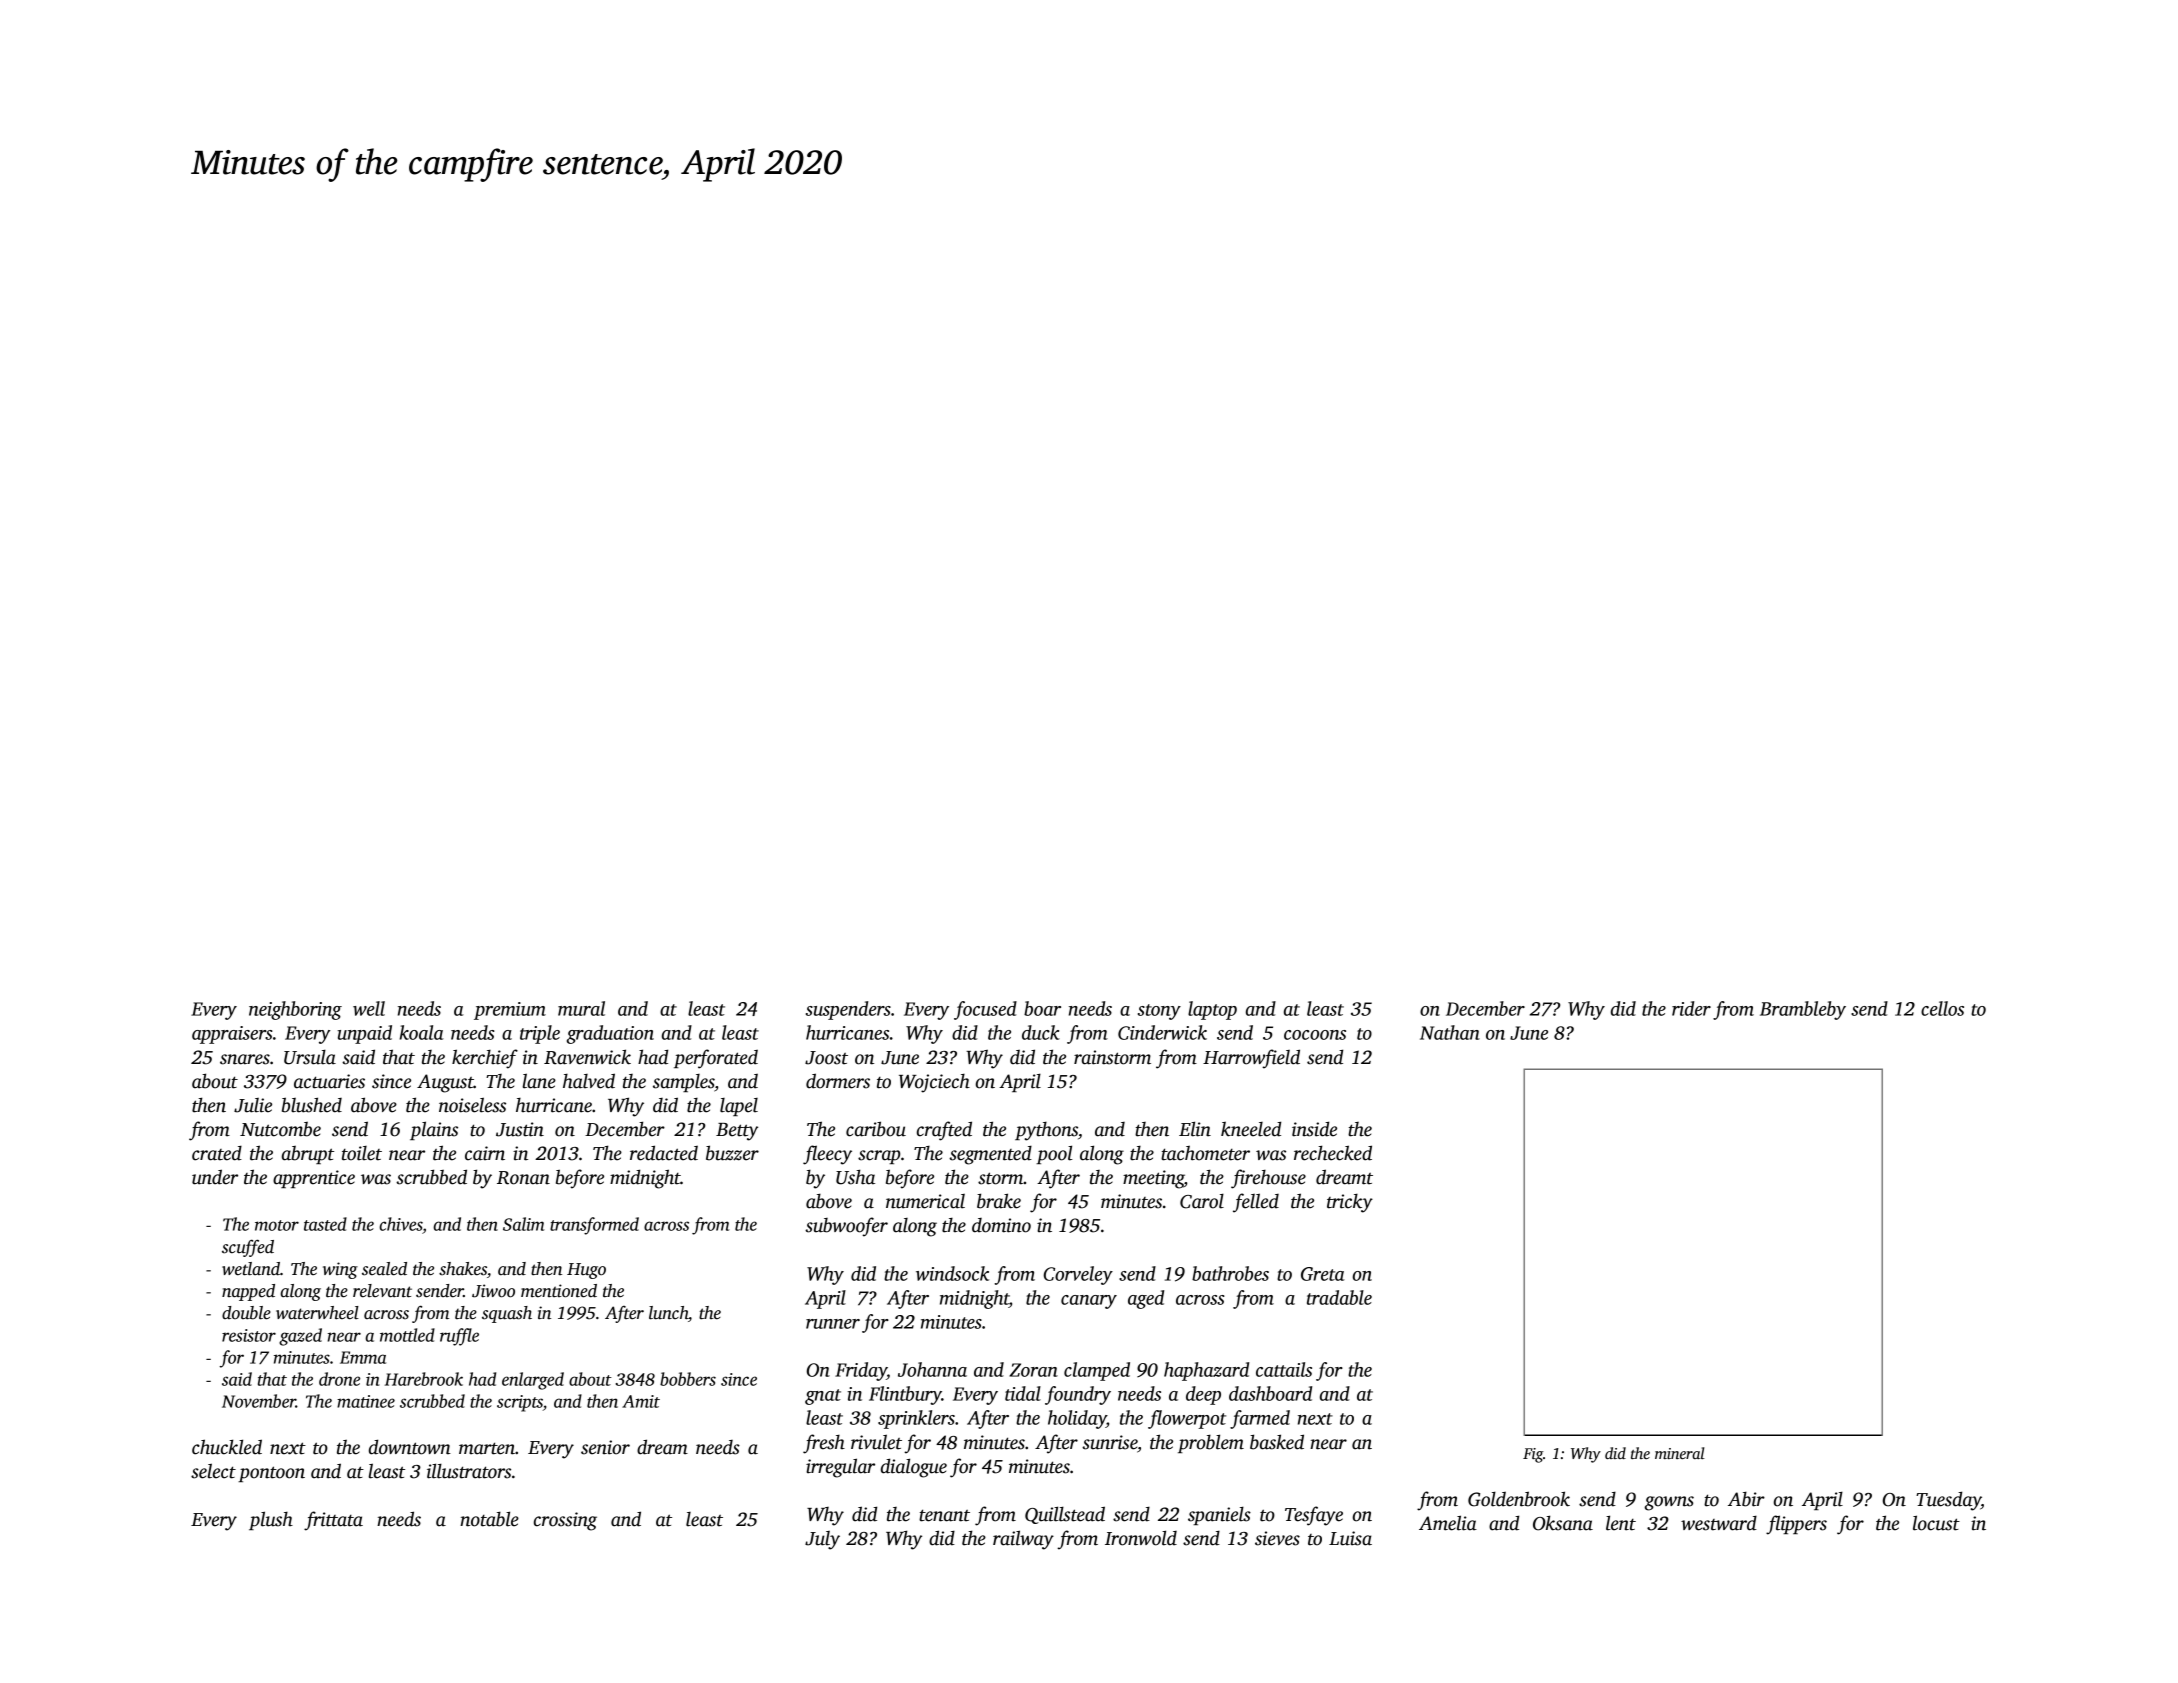 This screenshot has width=2178, height=1683. I want to click on Brambleby, so click(1803, 1010).
